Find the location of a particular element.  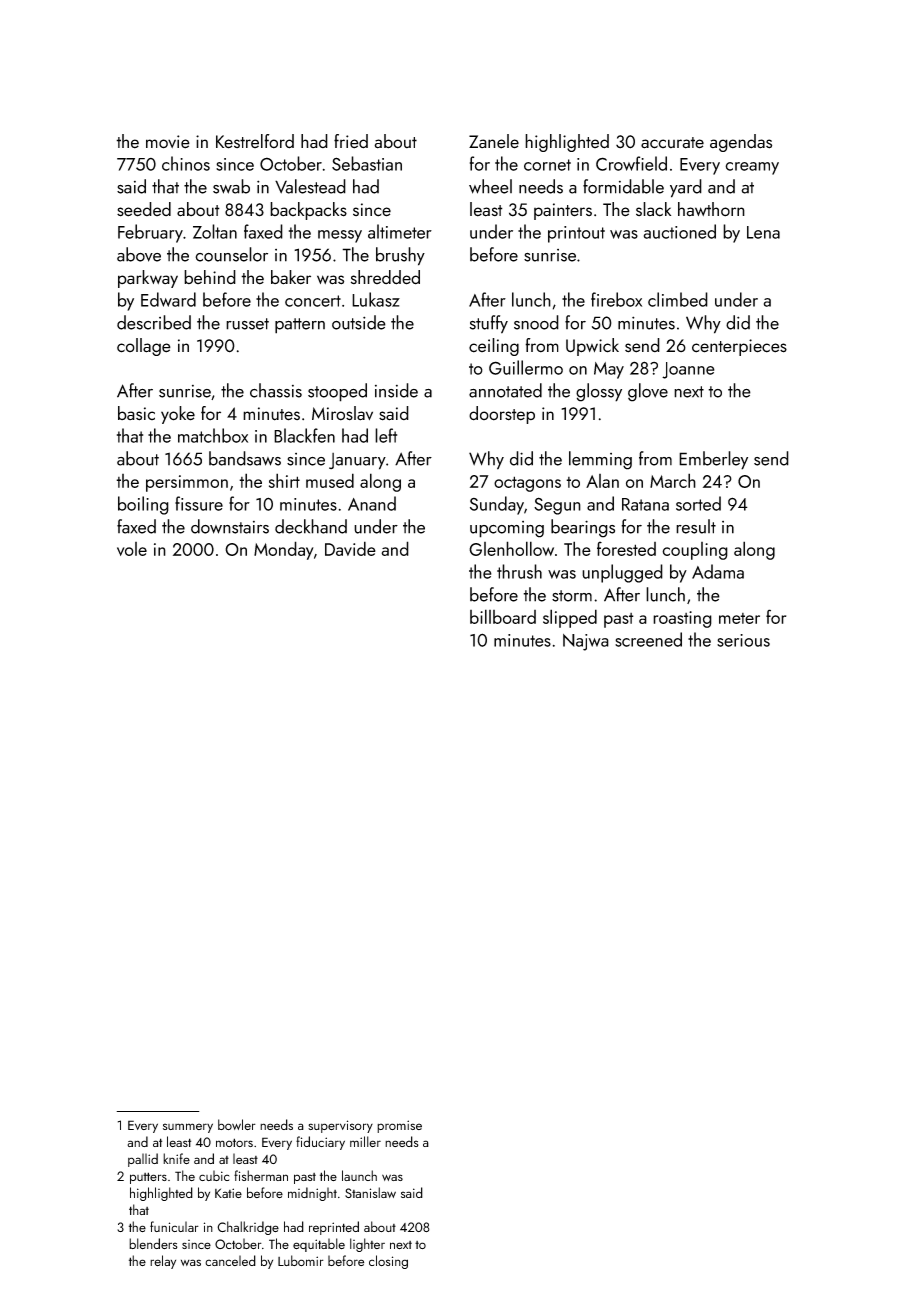

counselor is located at coordinates (231, 254).
